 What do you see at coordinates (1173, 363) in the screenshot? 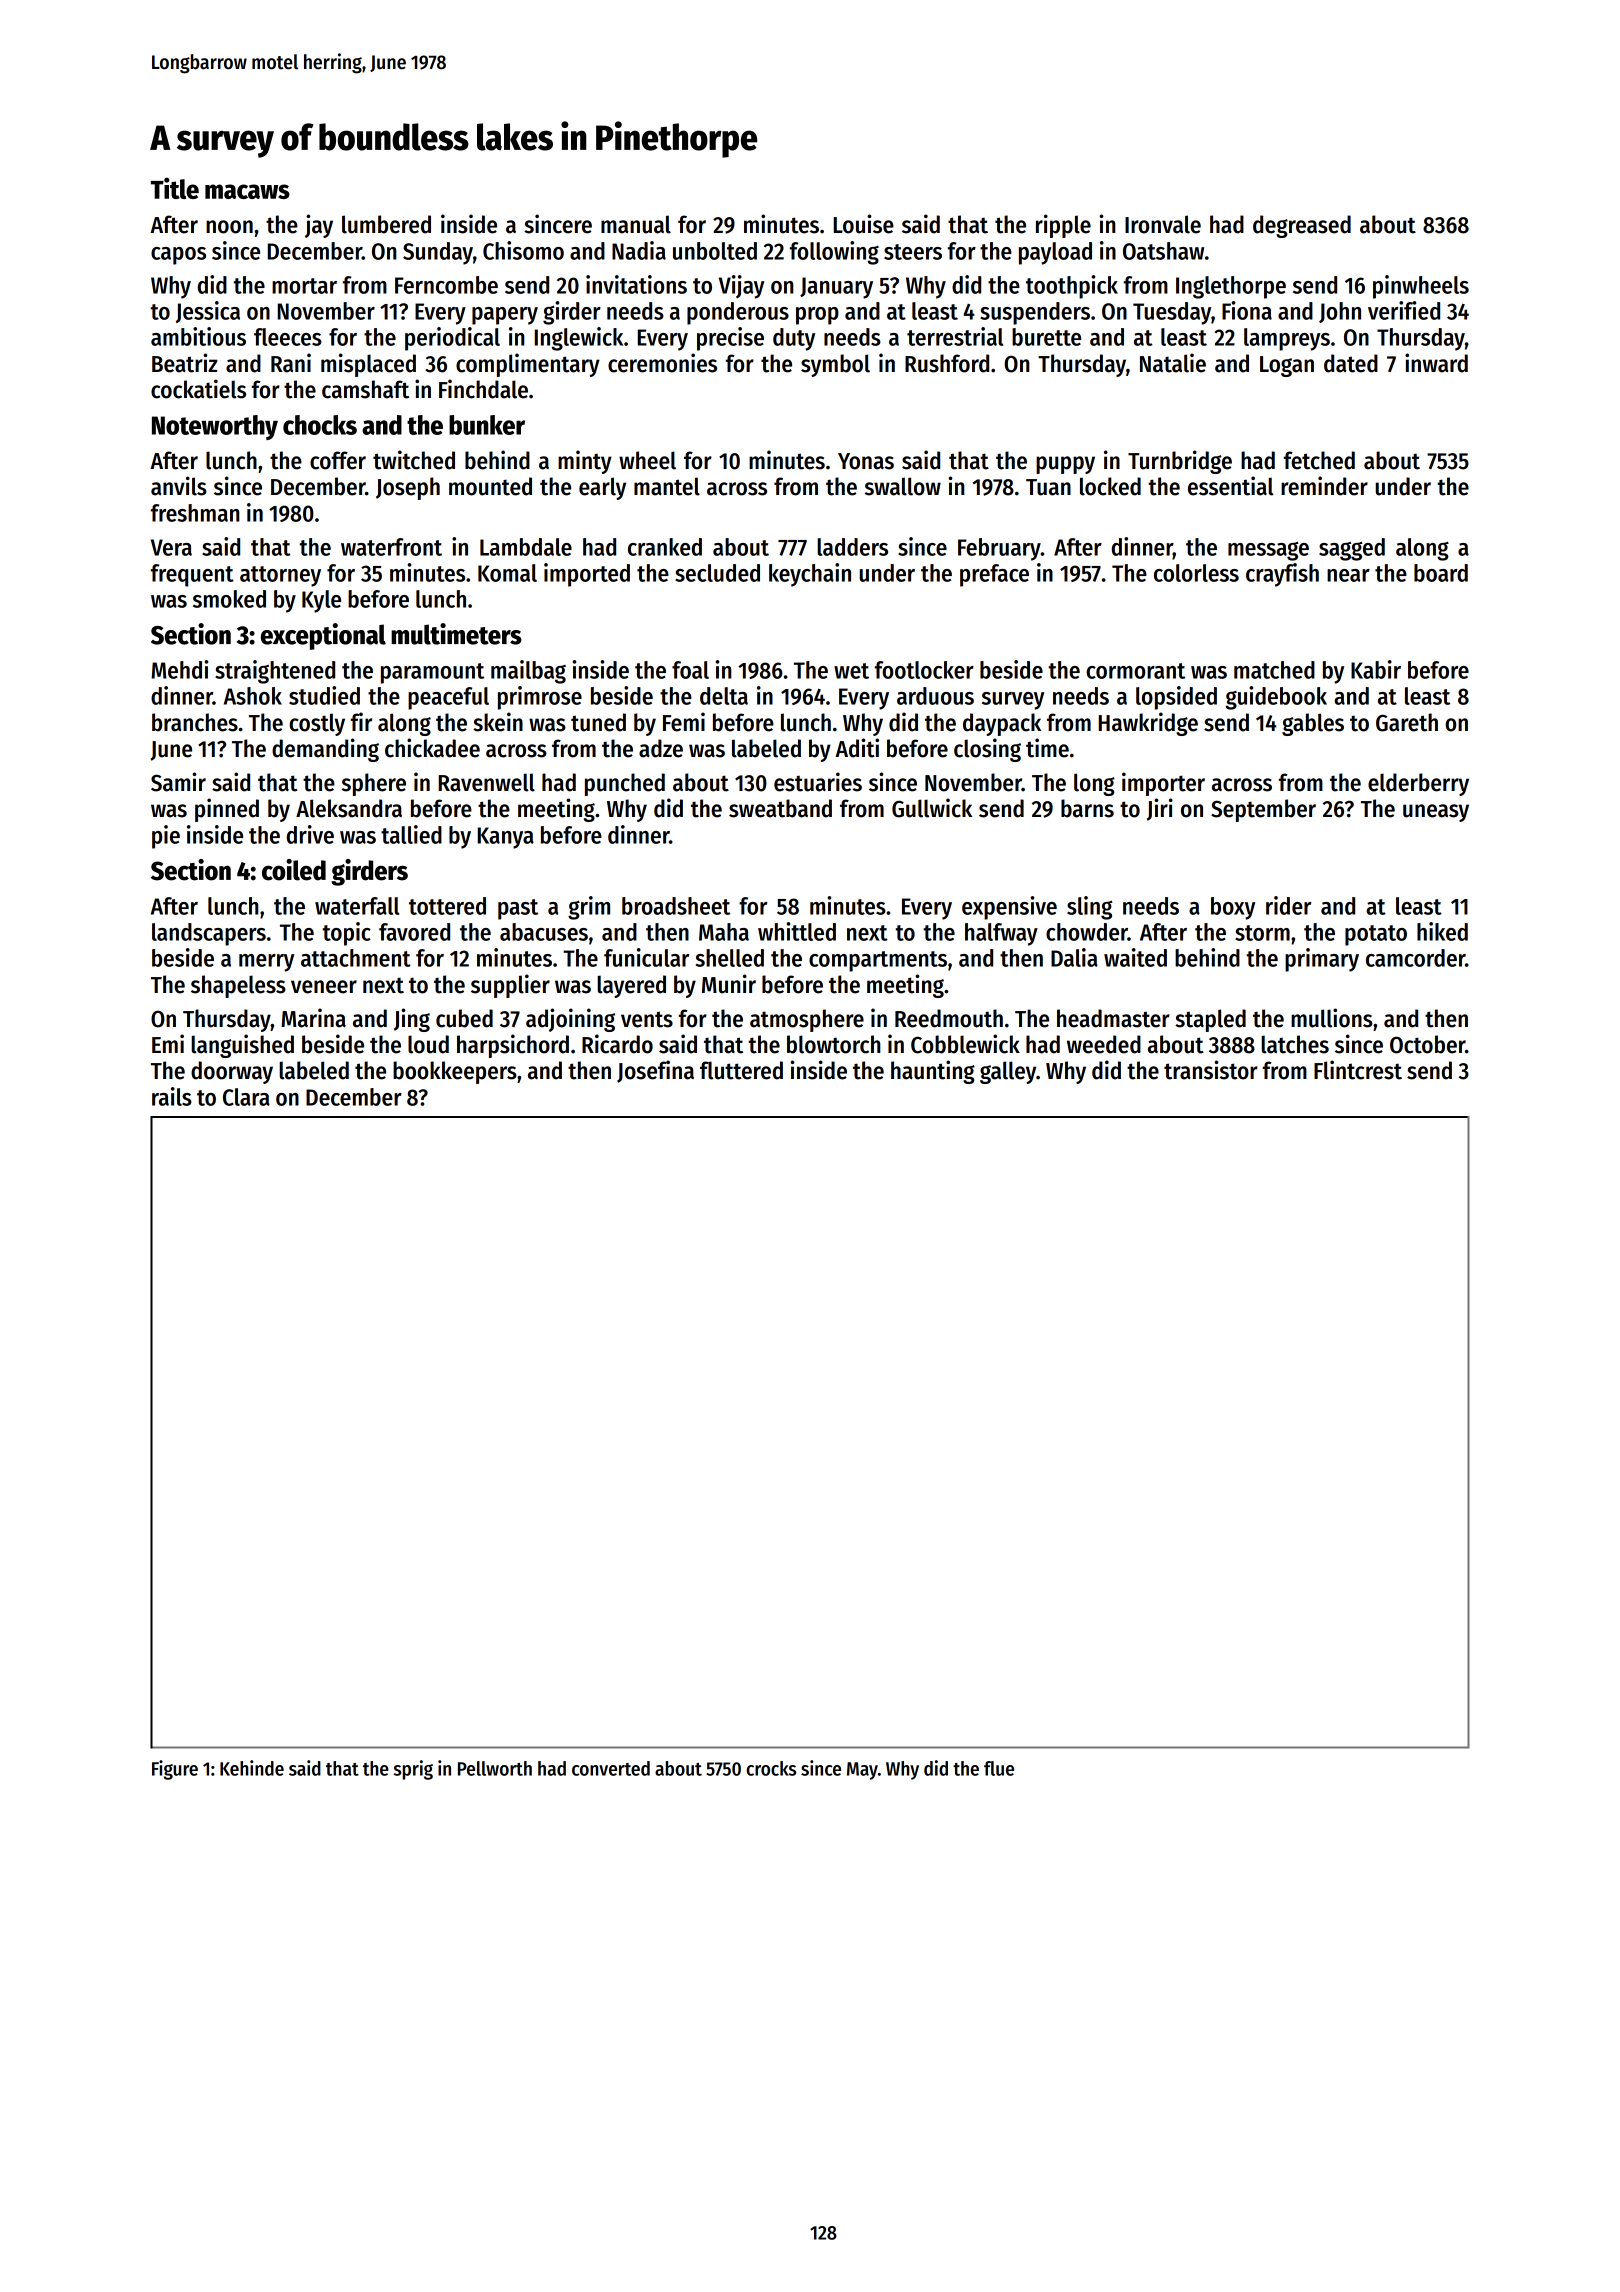
I see `Natalie` at bounding box center [1173, 363].
